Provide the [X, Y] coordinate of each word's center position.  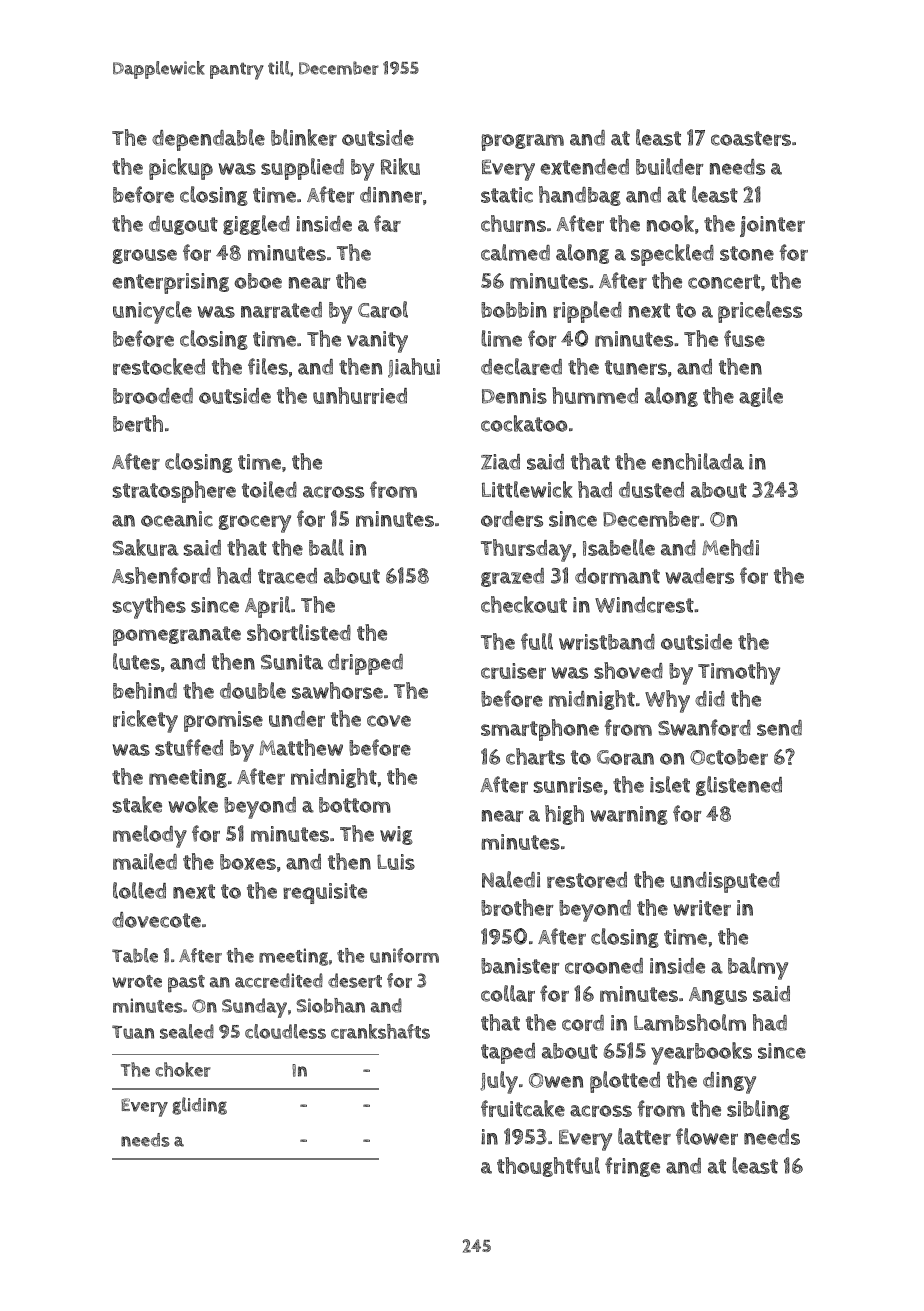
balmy [758, 968]
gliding [199, 1106]
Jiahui [414, 368]
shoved [628, 670]
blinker [304, 137]
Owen [556, 1080]
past [186, 984]
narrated [281, 310]
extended [584, 167]
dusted [651, 490]
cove [389, 721]
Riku [400, 166]
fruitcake [523, 1108]
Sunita [292, 662]
